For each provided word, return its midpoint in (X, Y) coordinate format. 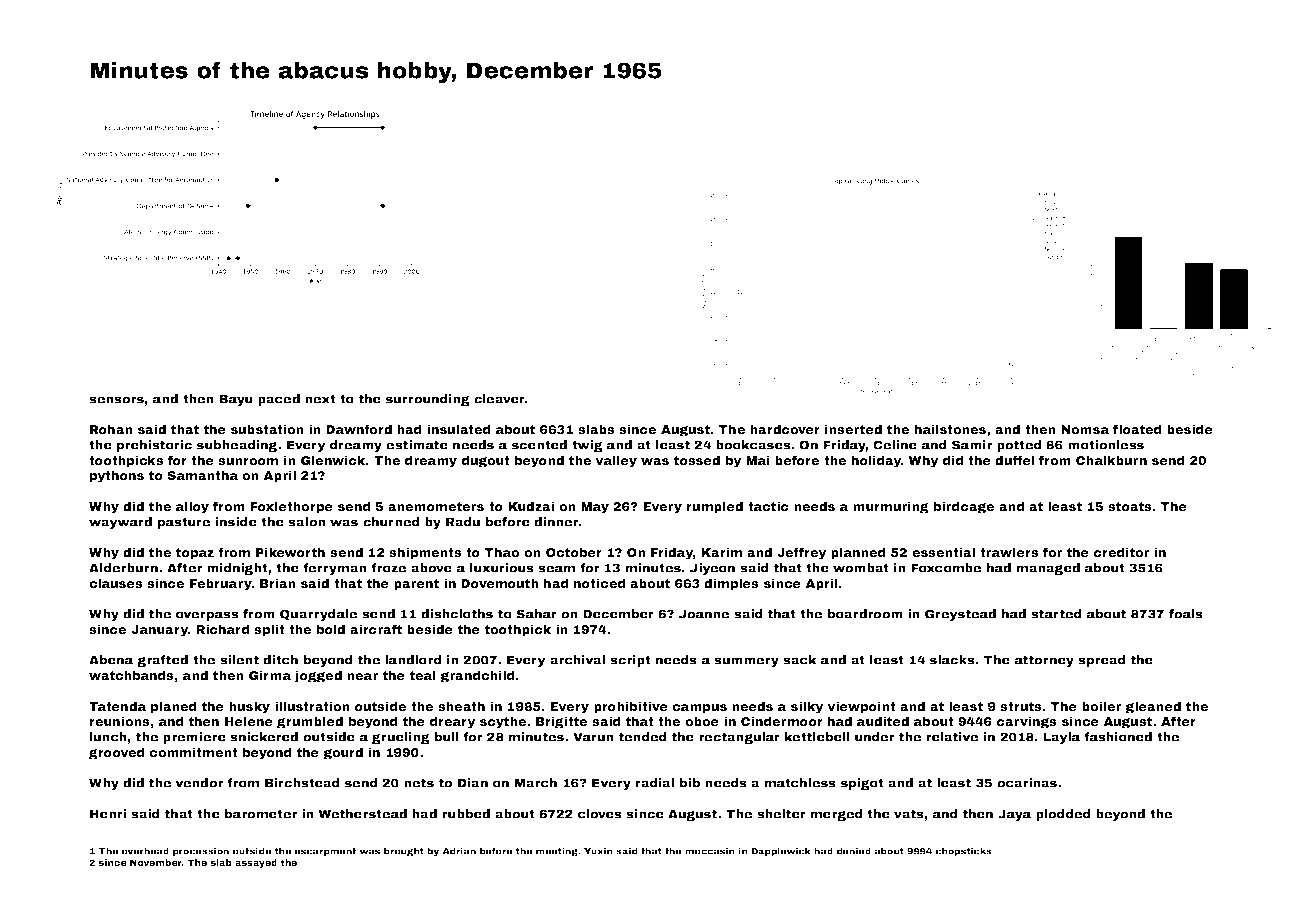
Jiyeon (712, 569)
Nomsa (1085, 429)
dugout (486, 461)
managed (1048, 569)
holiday (876, 461)
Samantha (202, 475)
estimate (417, 445)
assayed (256, 863)
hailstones (950, 429)
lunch (108, 737)
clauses (116, 583)
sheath (461, 706)
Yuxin (598, 851)
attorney (1044, 661)
